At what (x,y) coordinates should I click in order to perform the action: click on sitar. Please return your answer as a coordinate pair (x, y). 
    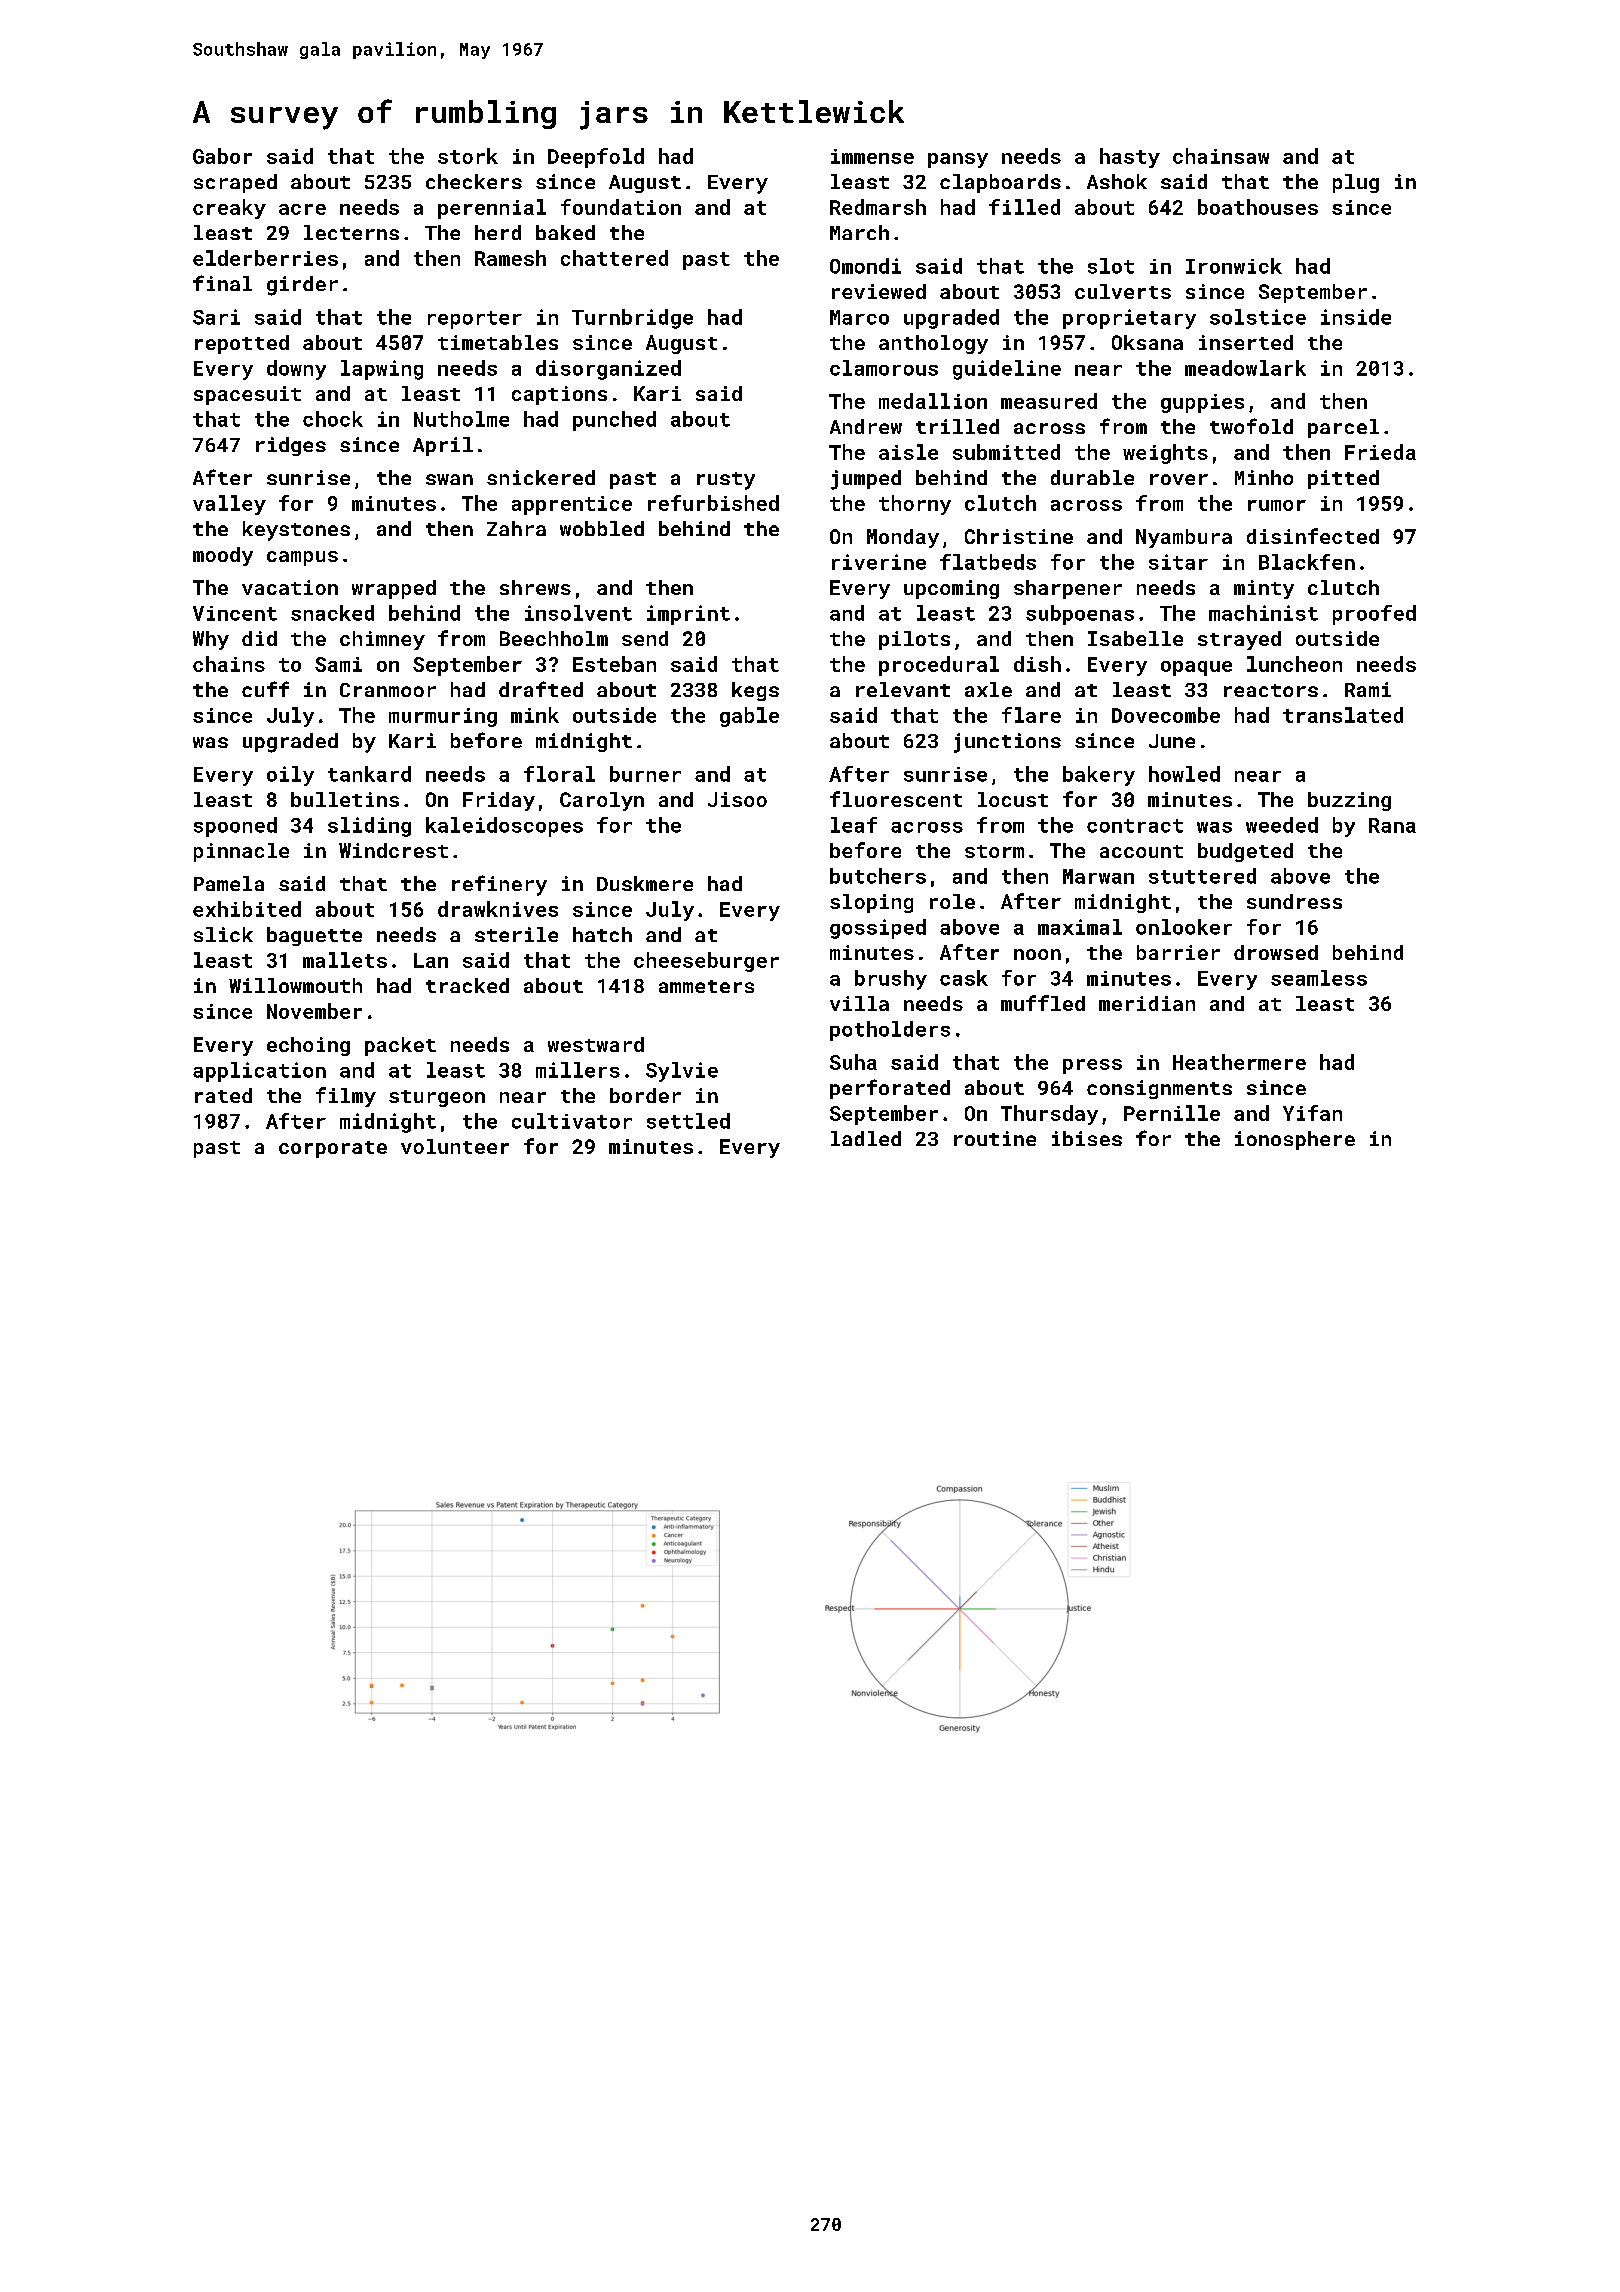
    Looking at the image, I should click on (1178, 562).
